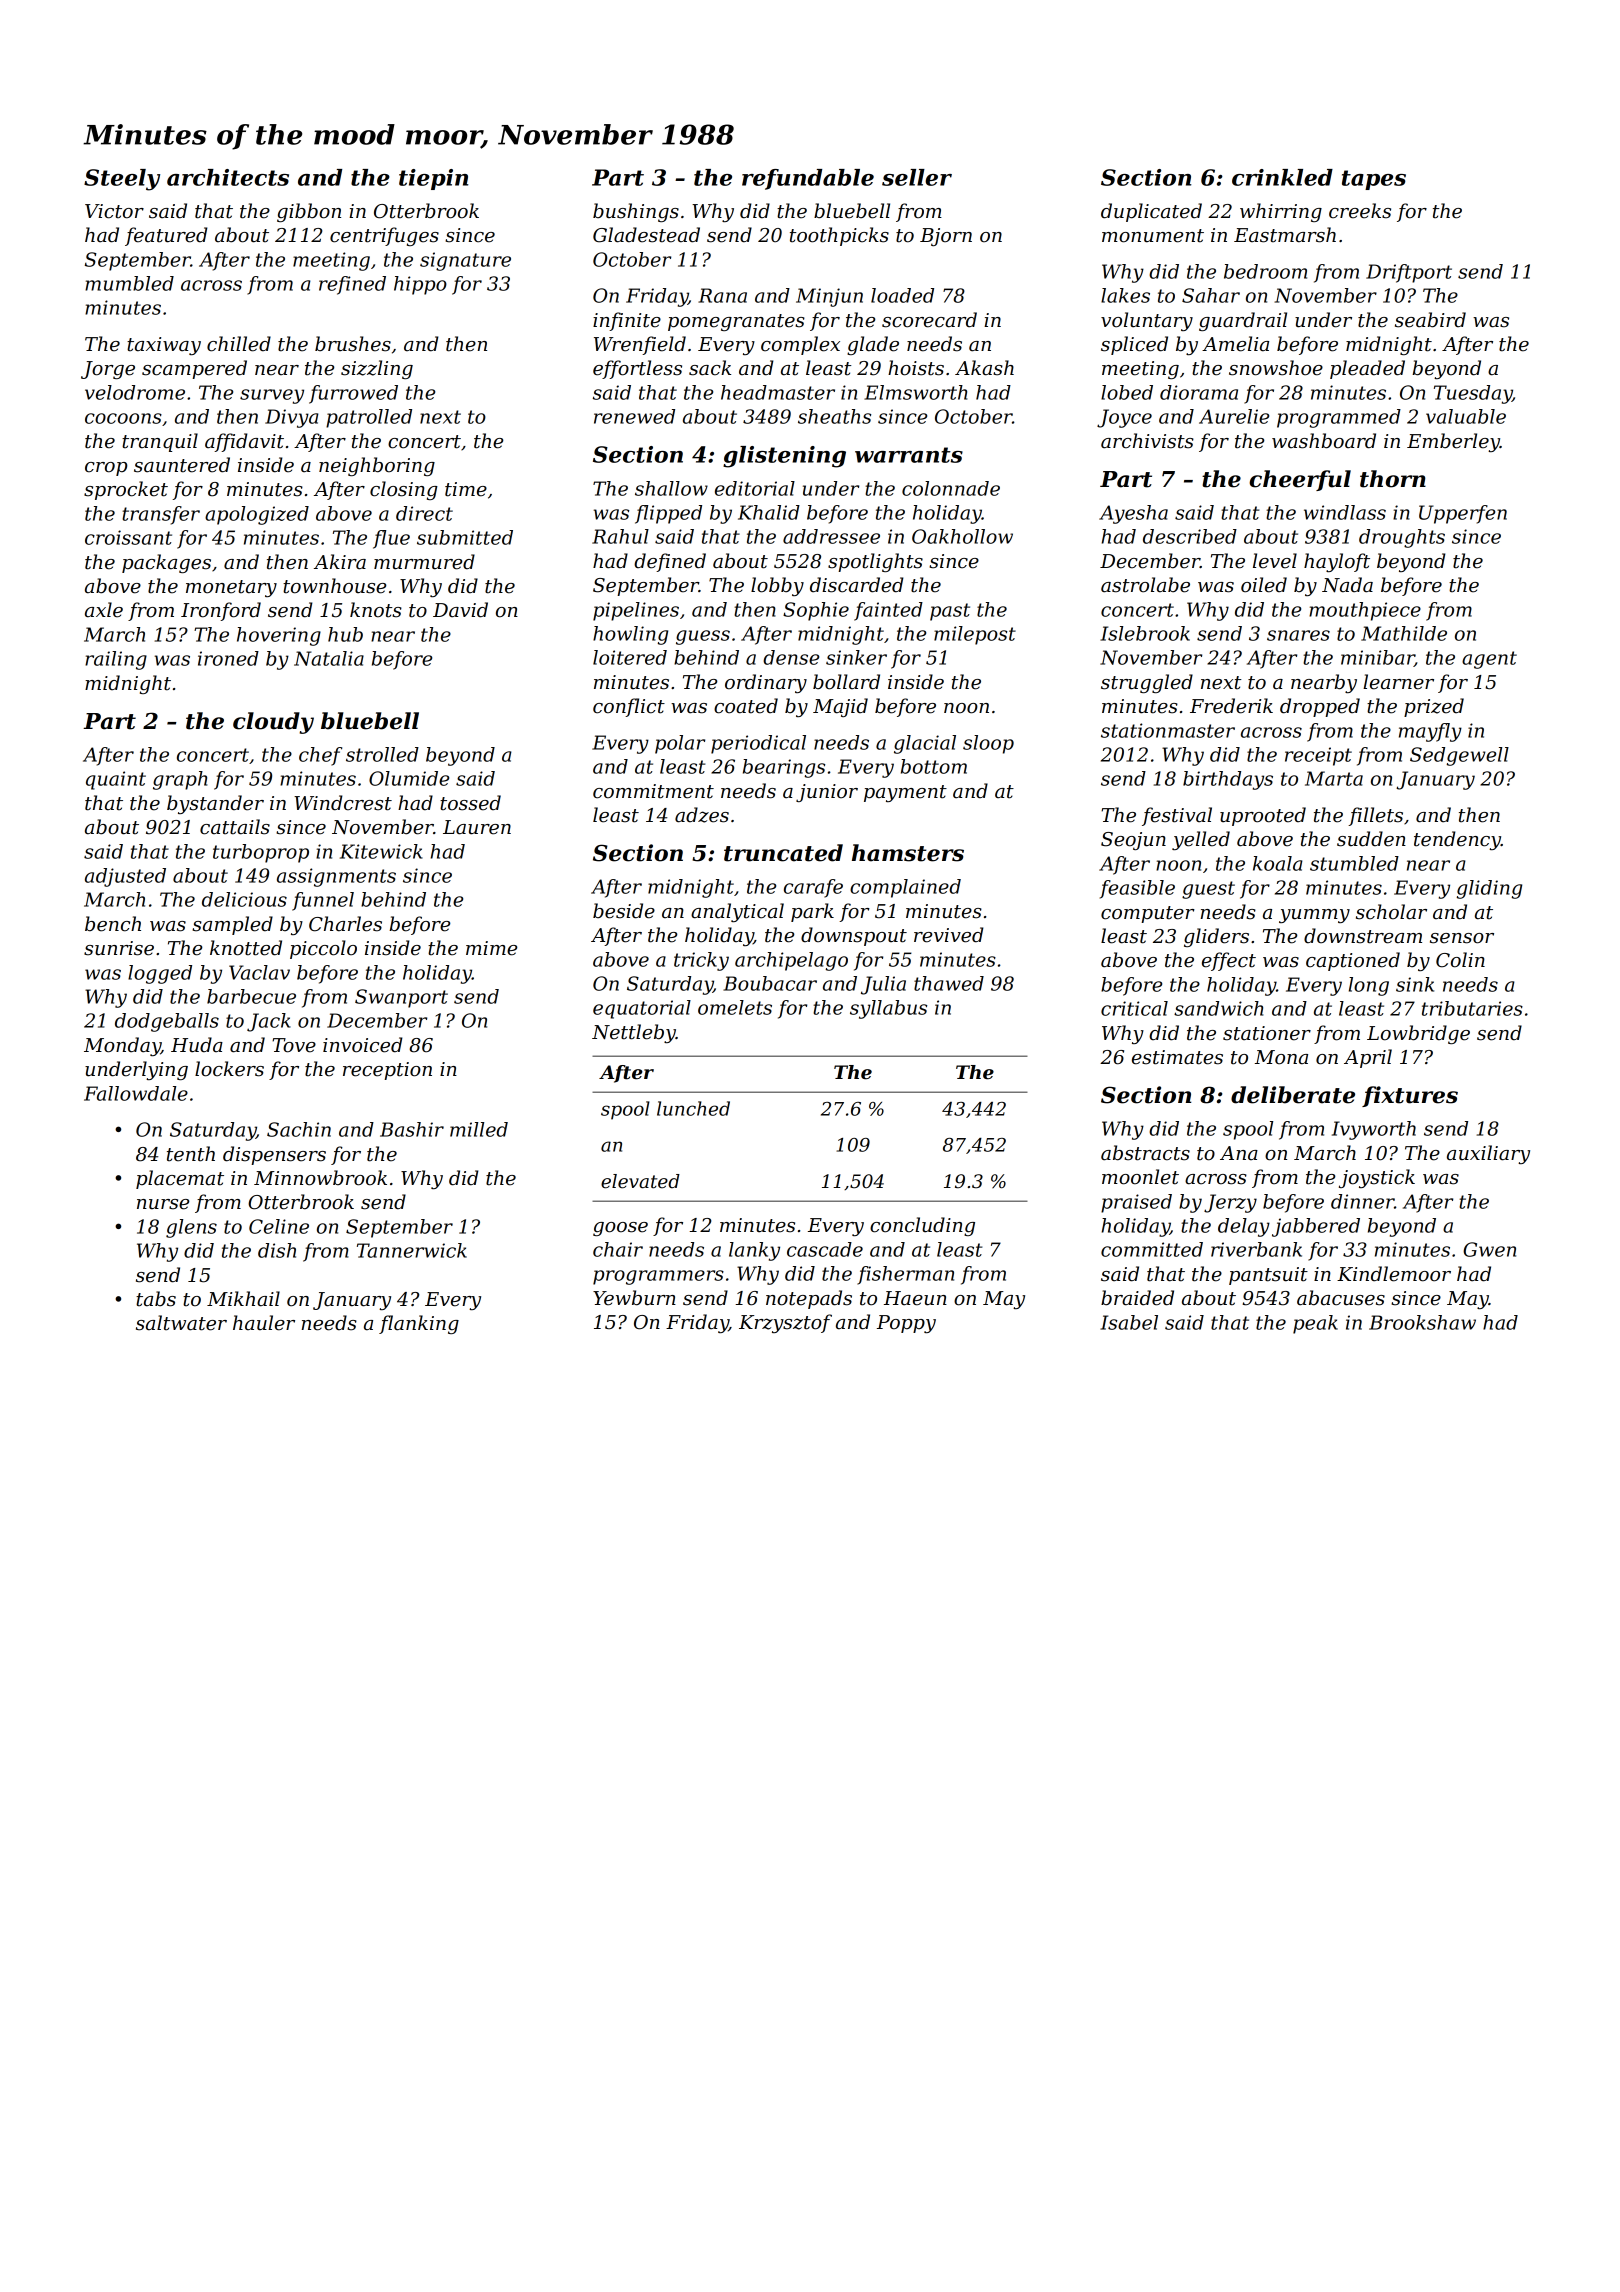  What do you see at coordinates (334, 586) in the screenshot?
I see `townhouse` at bounding box center [334, 586].
